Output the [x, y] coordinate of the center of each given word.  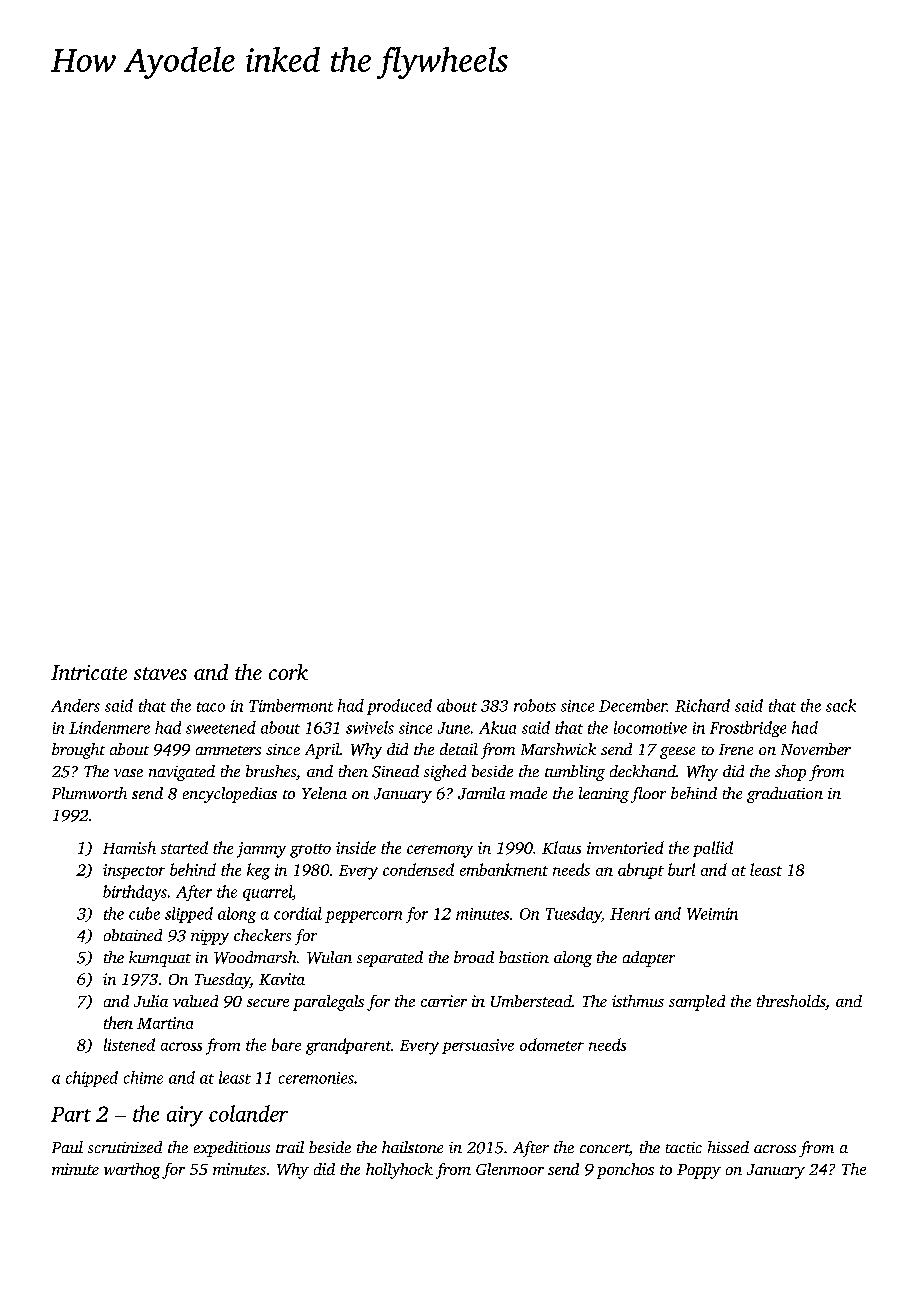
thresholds [791, 1001]
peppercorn [363, 917]
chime [143, 1077]
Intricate [89, 672]
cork [288, 672]
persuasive [478, 1046]
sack [841, 705]
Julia [151, 1001]
